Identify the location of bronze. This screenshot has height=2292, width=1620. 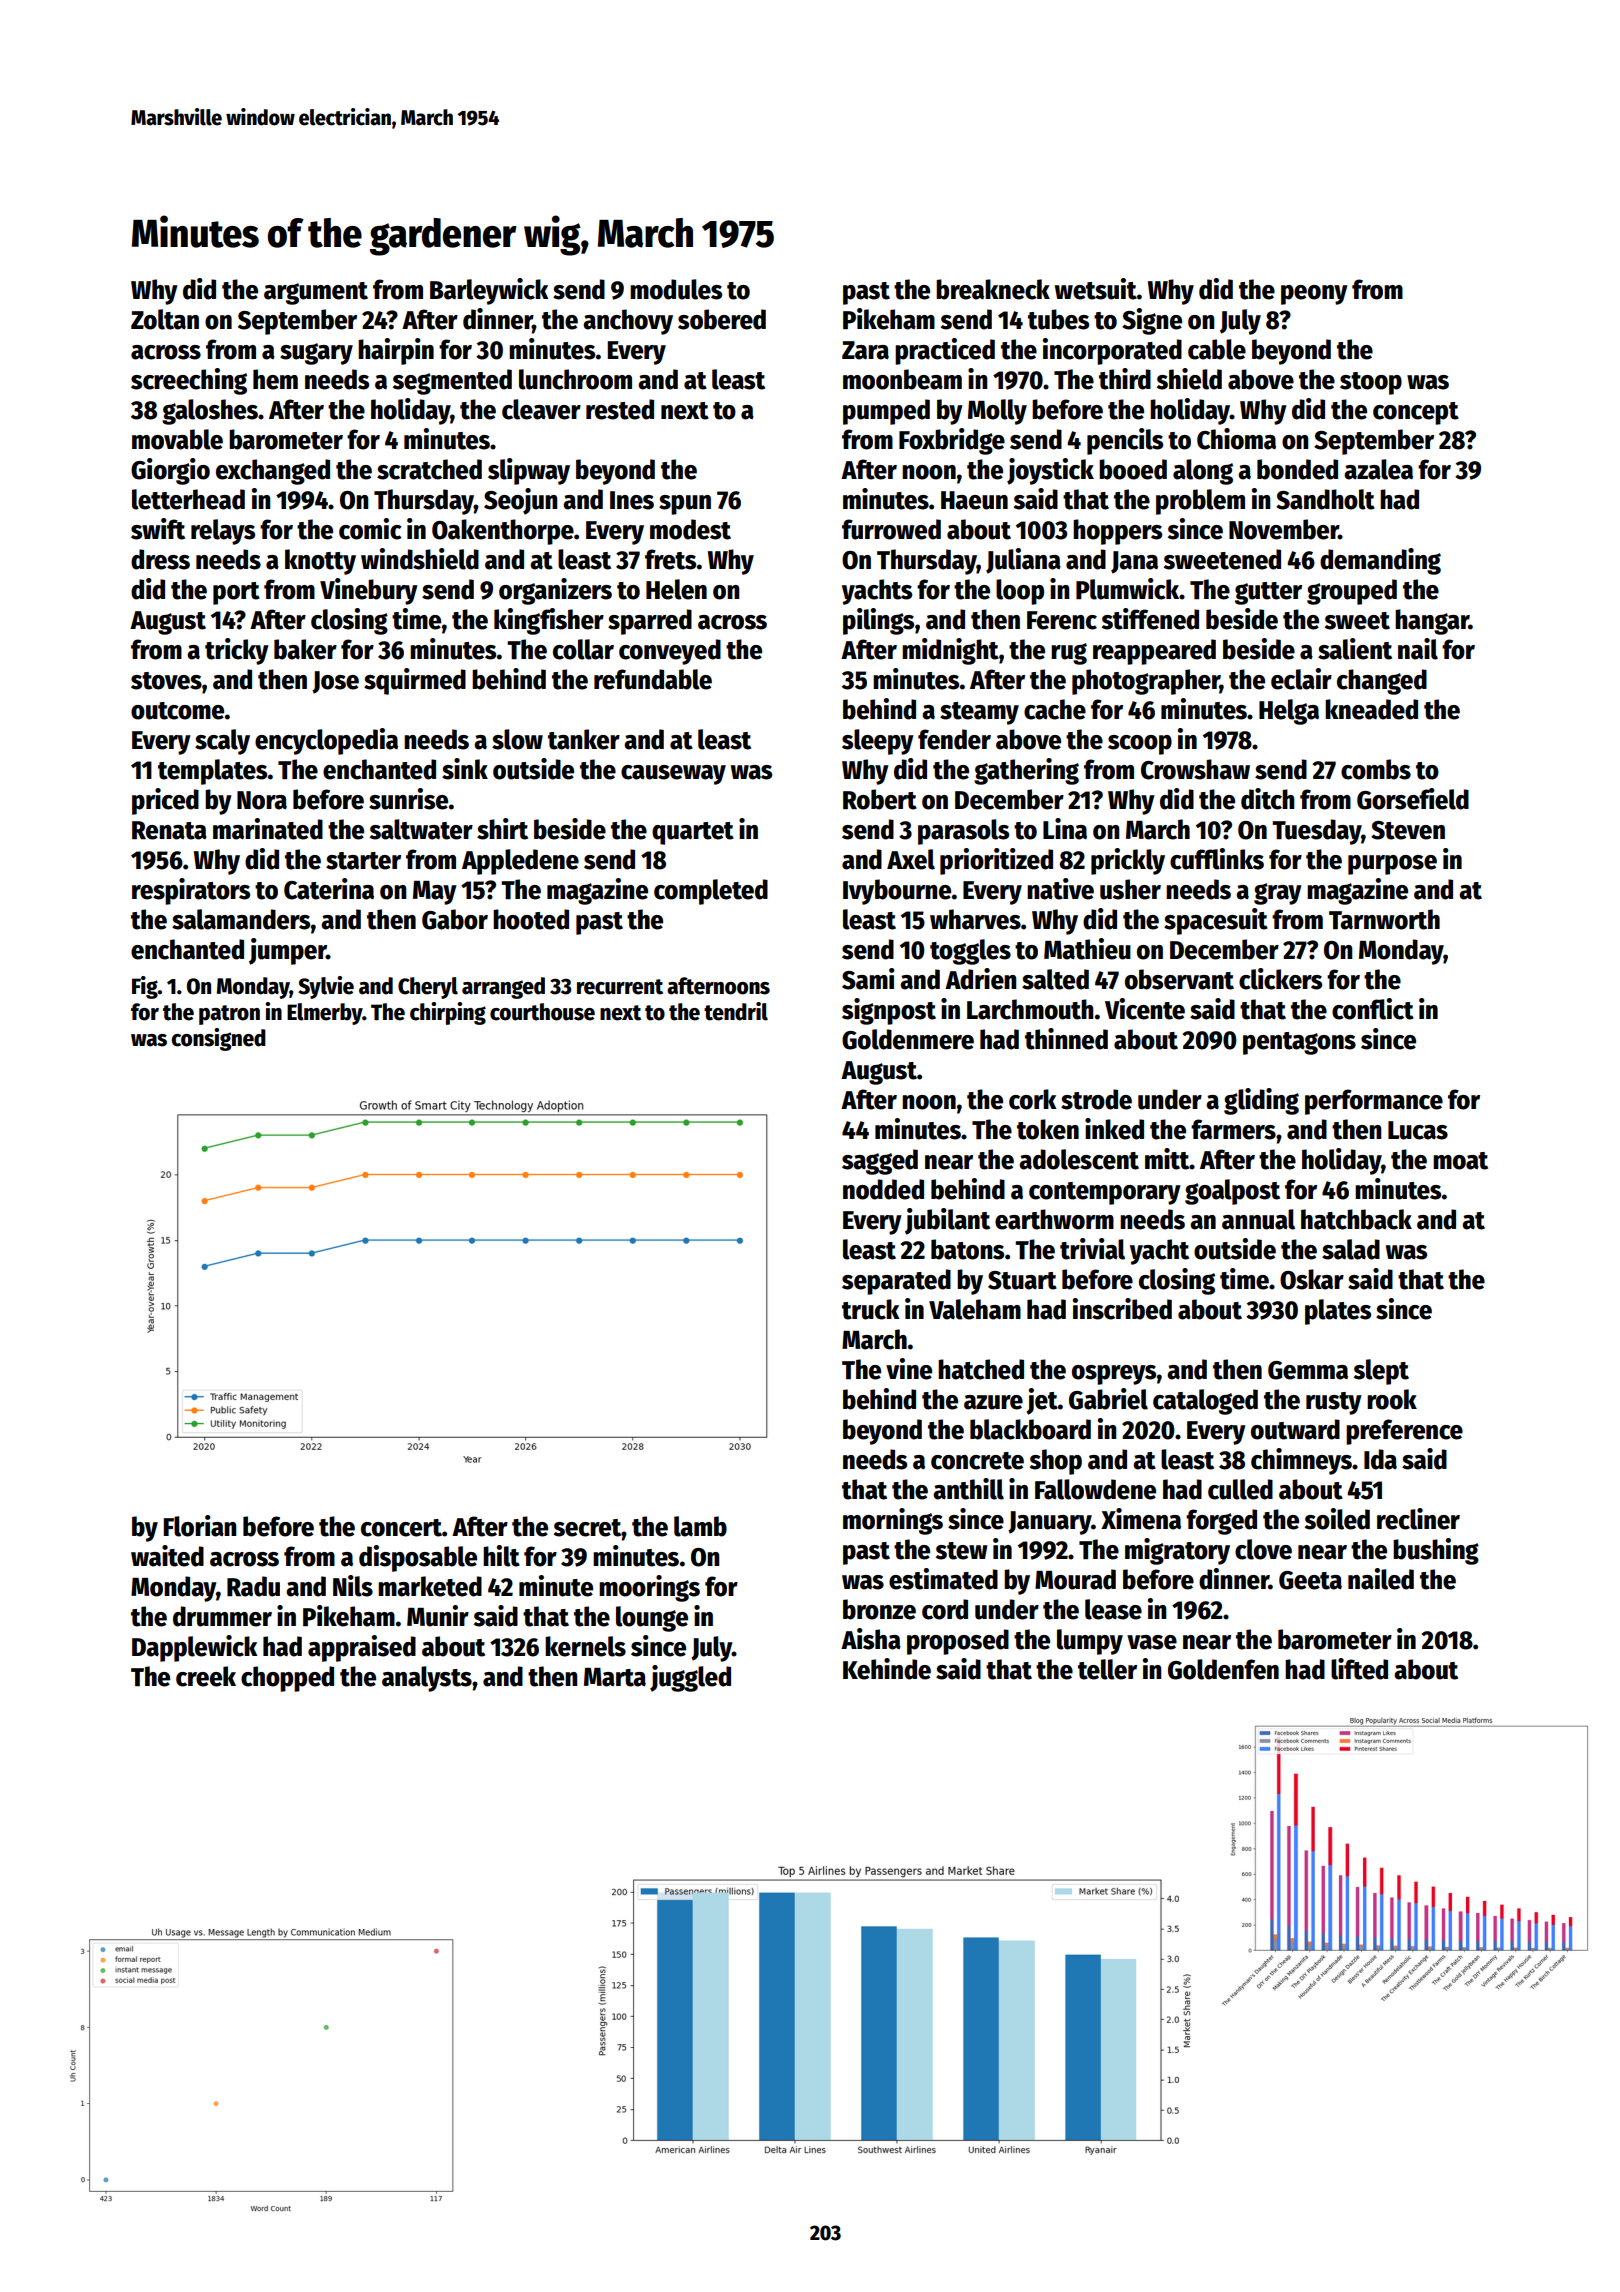
(879, 1609).
